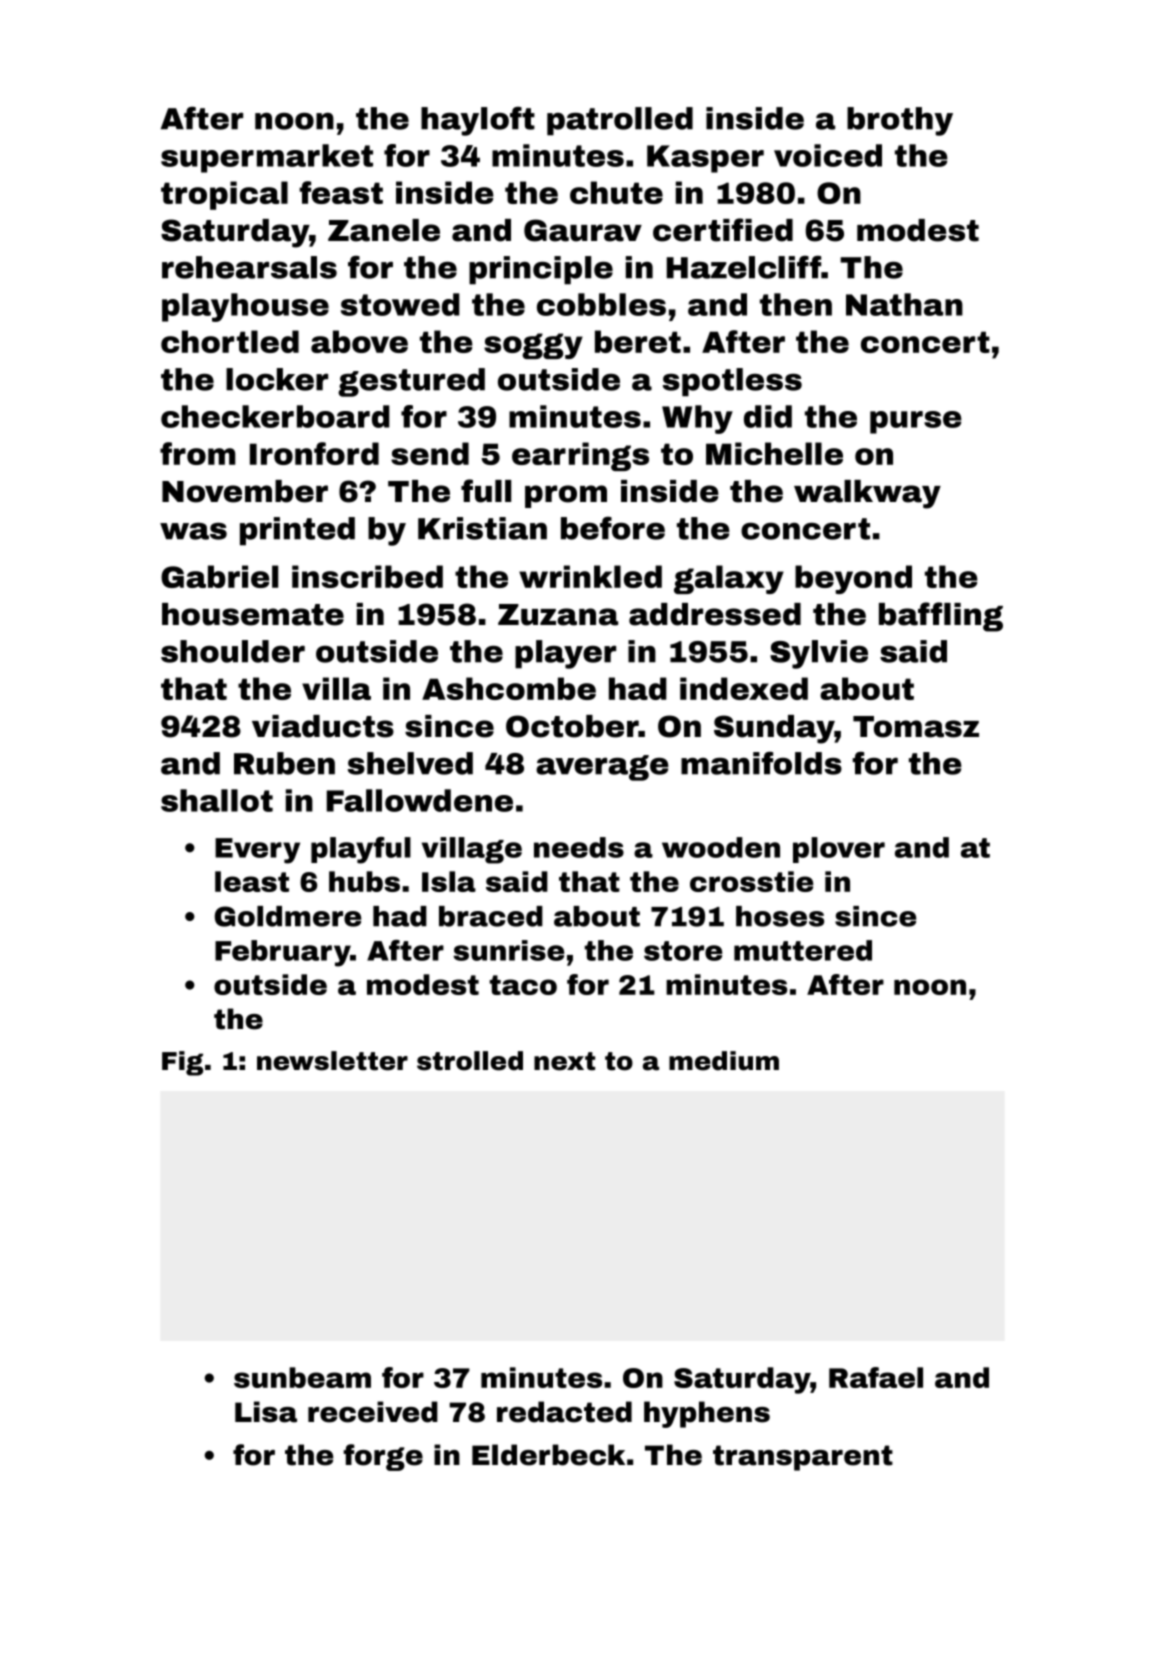  Describe the element at coordinates (601, 304) in the screenshot. I see `cobbles` at that location.
